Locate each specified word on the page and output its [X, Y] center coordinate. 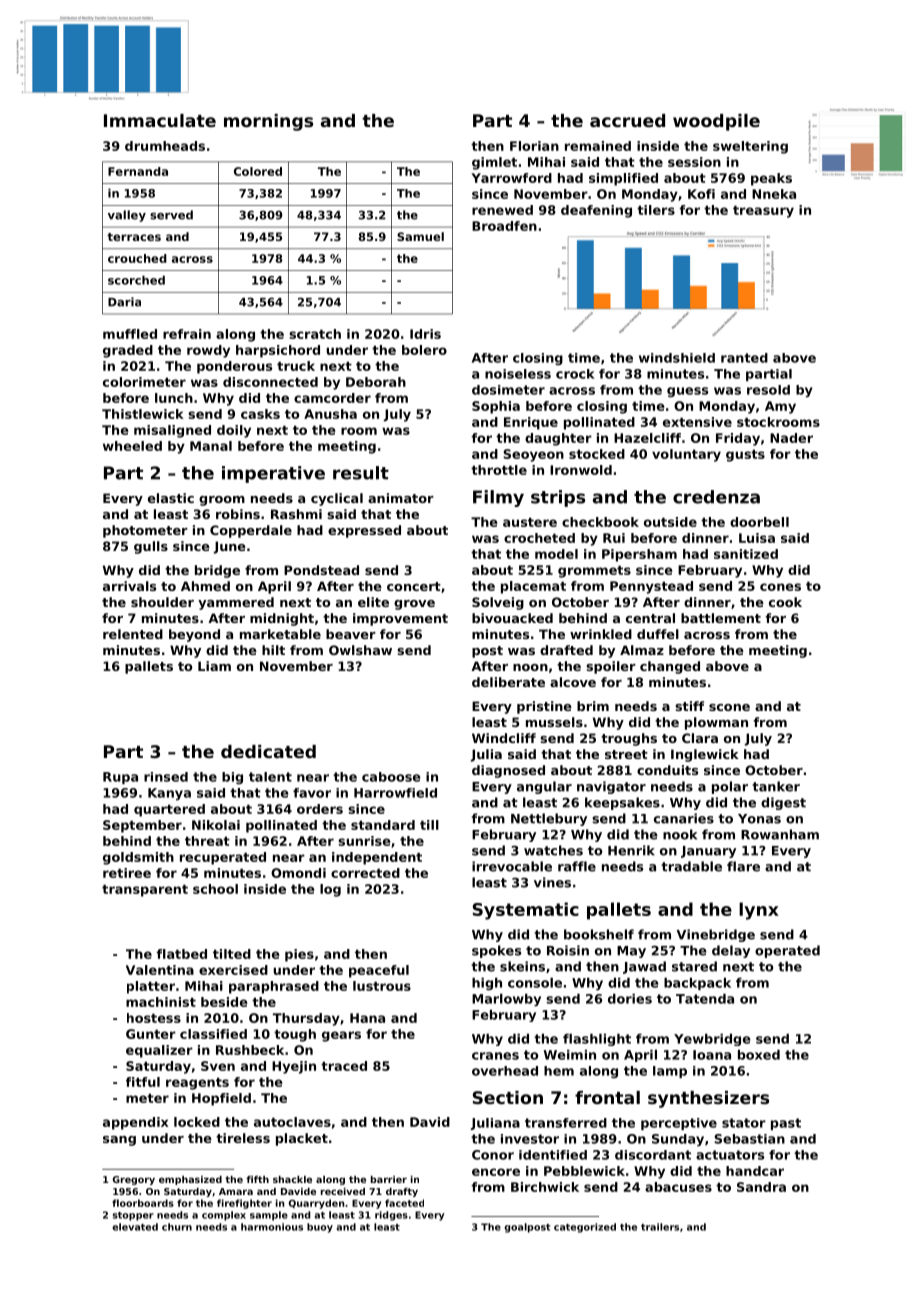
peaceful [379, 971]
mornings [268, 122]
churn [177, 1227]
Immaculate [160, 120]
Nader [791, 438]
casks [260, 414]
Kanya [169, 794]
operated [787, 951]
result [361, 473]
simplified [623, 179]
